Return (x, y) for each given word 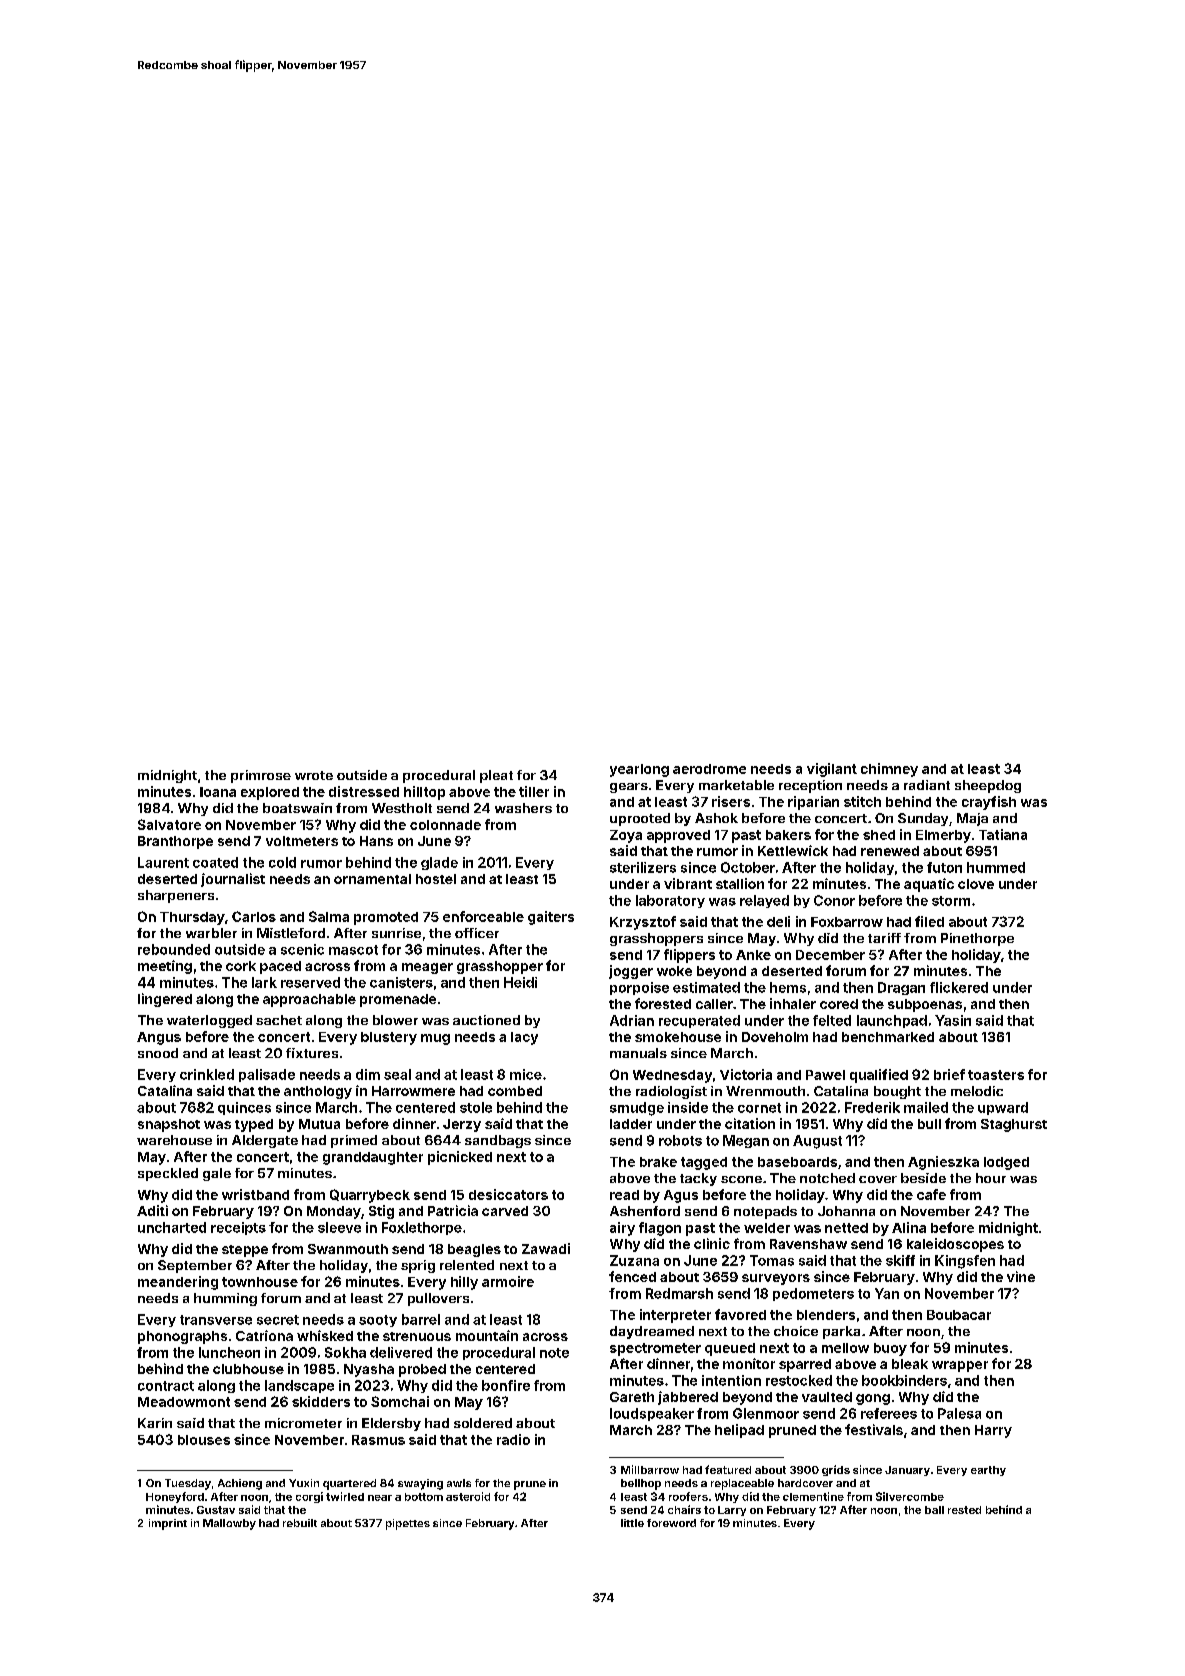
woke (674, 971)
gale (217, 1174)
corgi (309, 1497)
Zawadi (546, 1248)
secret (278, 1320)
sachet (279, 1020)
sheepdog (988, 786)
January (907, 1471)
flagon (660, 1229)
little (632, 1523)
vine (1021, 1276)
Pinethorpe (977, 939)
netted (846, 1228)
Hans (376, 841)
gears (629, 788)
